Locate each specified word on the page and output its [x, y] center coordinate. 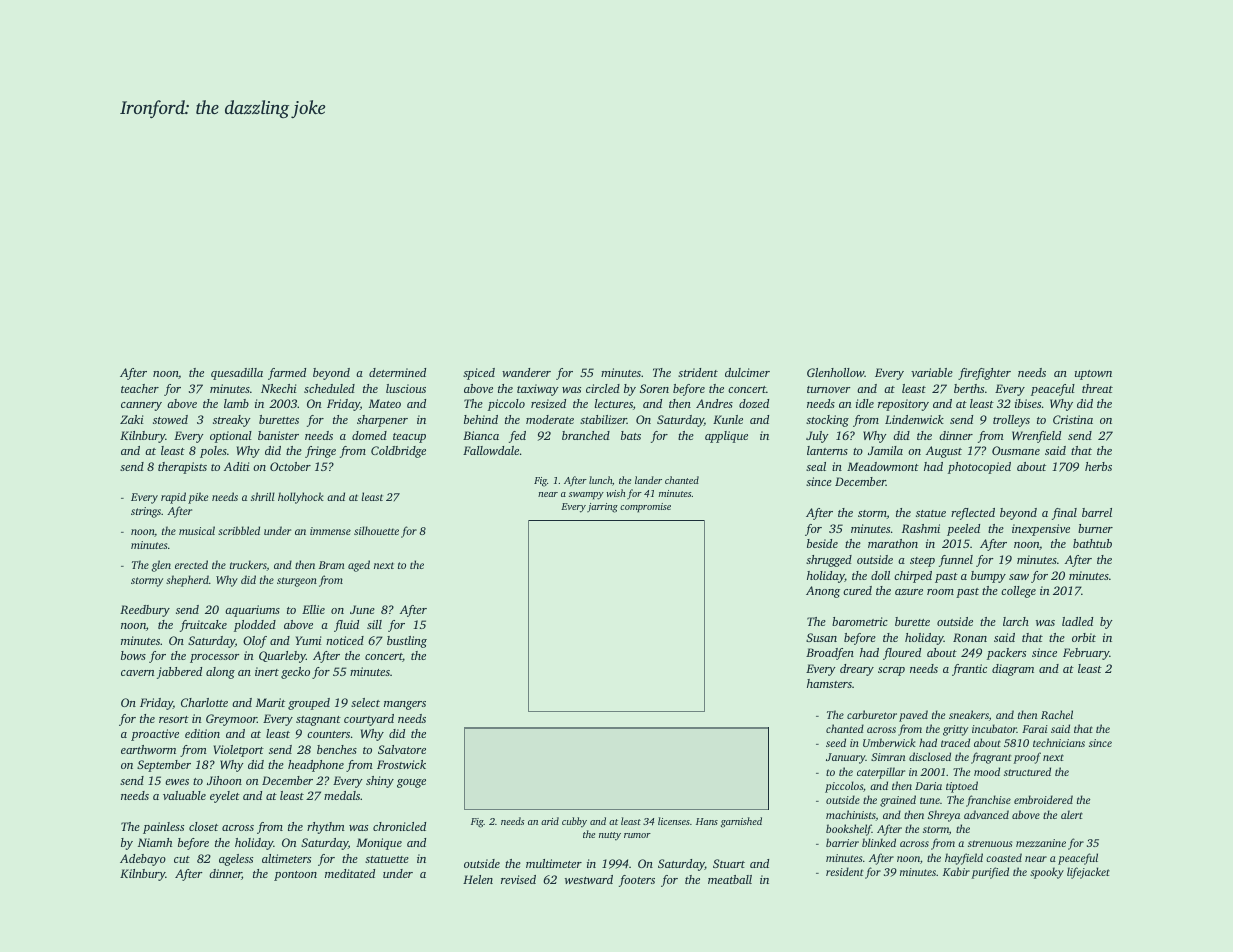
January [846, 758]
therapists [182, 468]
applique [726, 437]
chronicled [399, 826]
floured [902, 654]
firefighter [984, 374]
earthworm [148, 749]
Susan [821, 637]
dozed [754, 403]
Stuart [729, 863]
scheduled [329, 388]
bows [133, 655]
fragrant [991, 758]
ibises [1028, 403]
